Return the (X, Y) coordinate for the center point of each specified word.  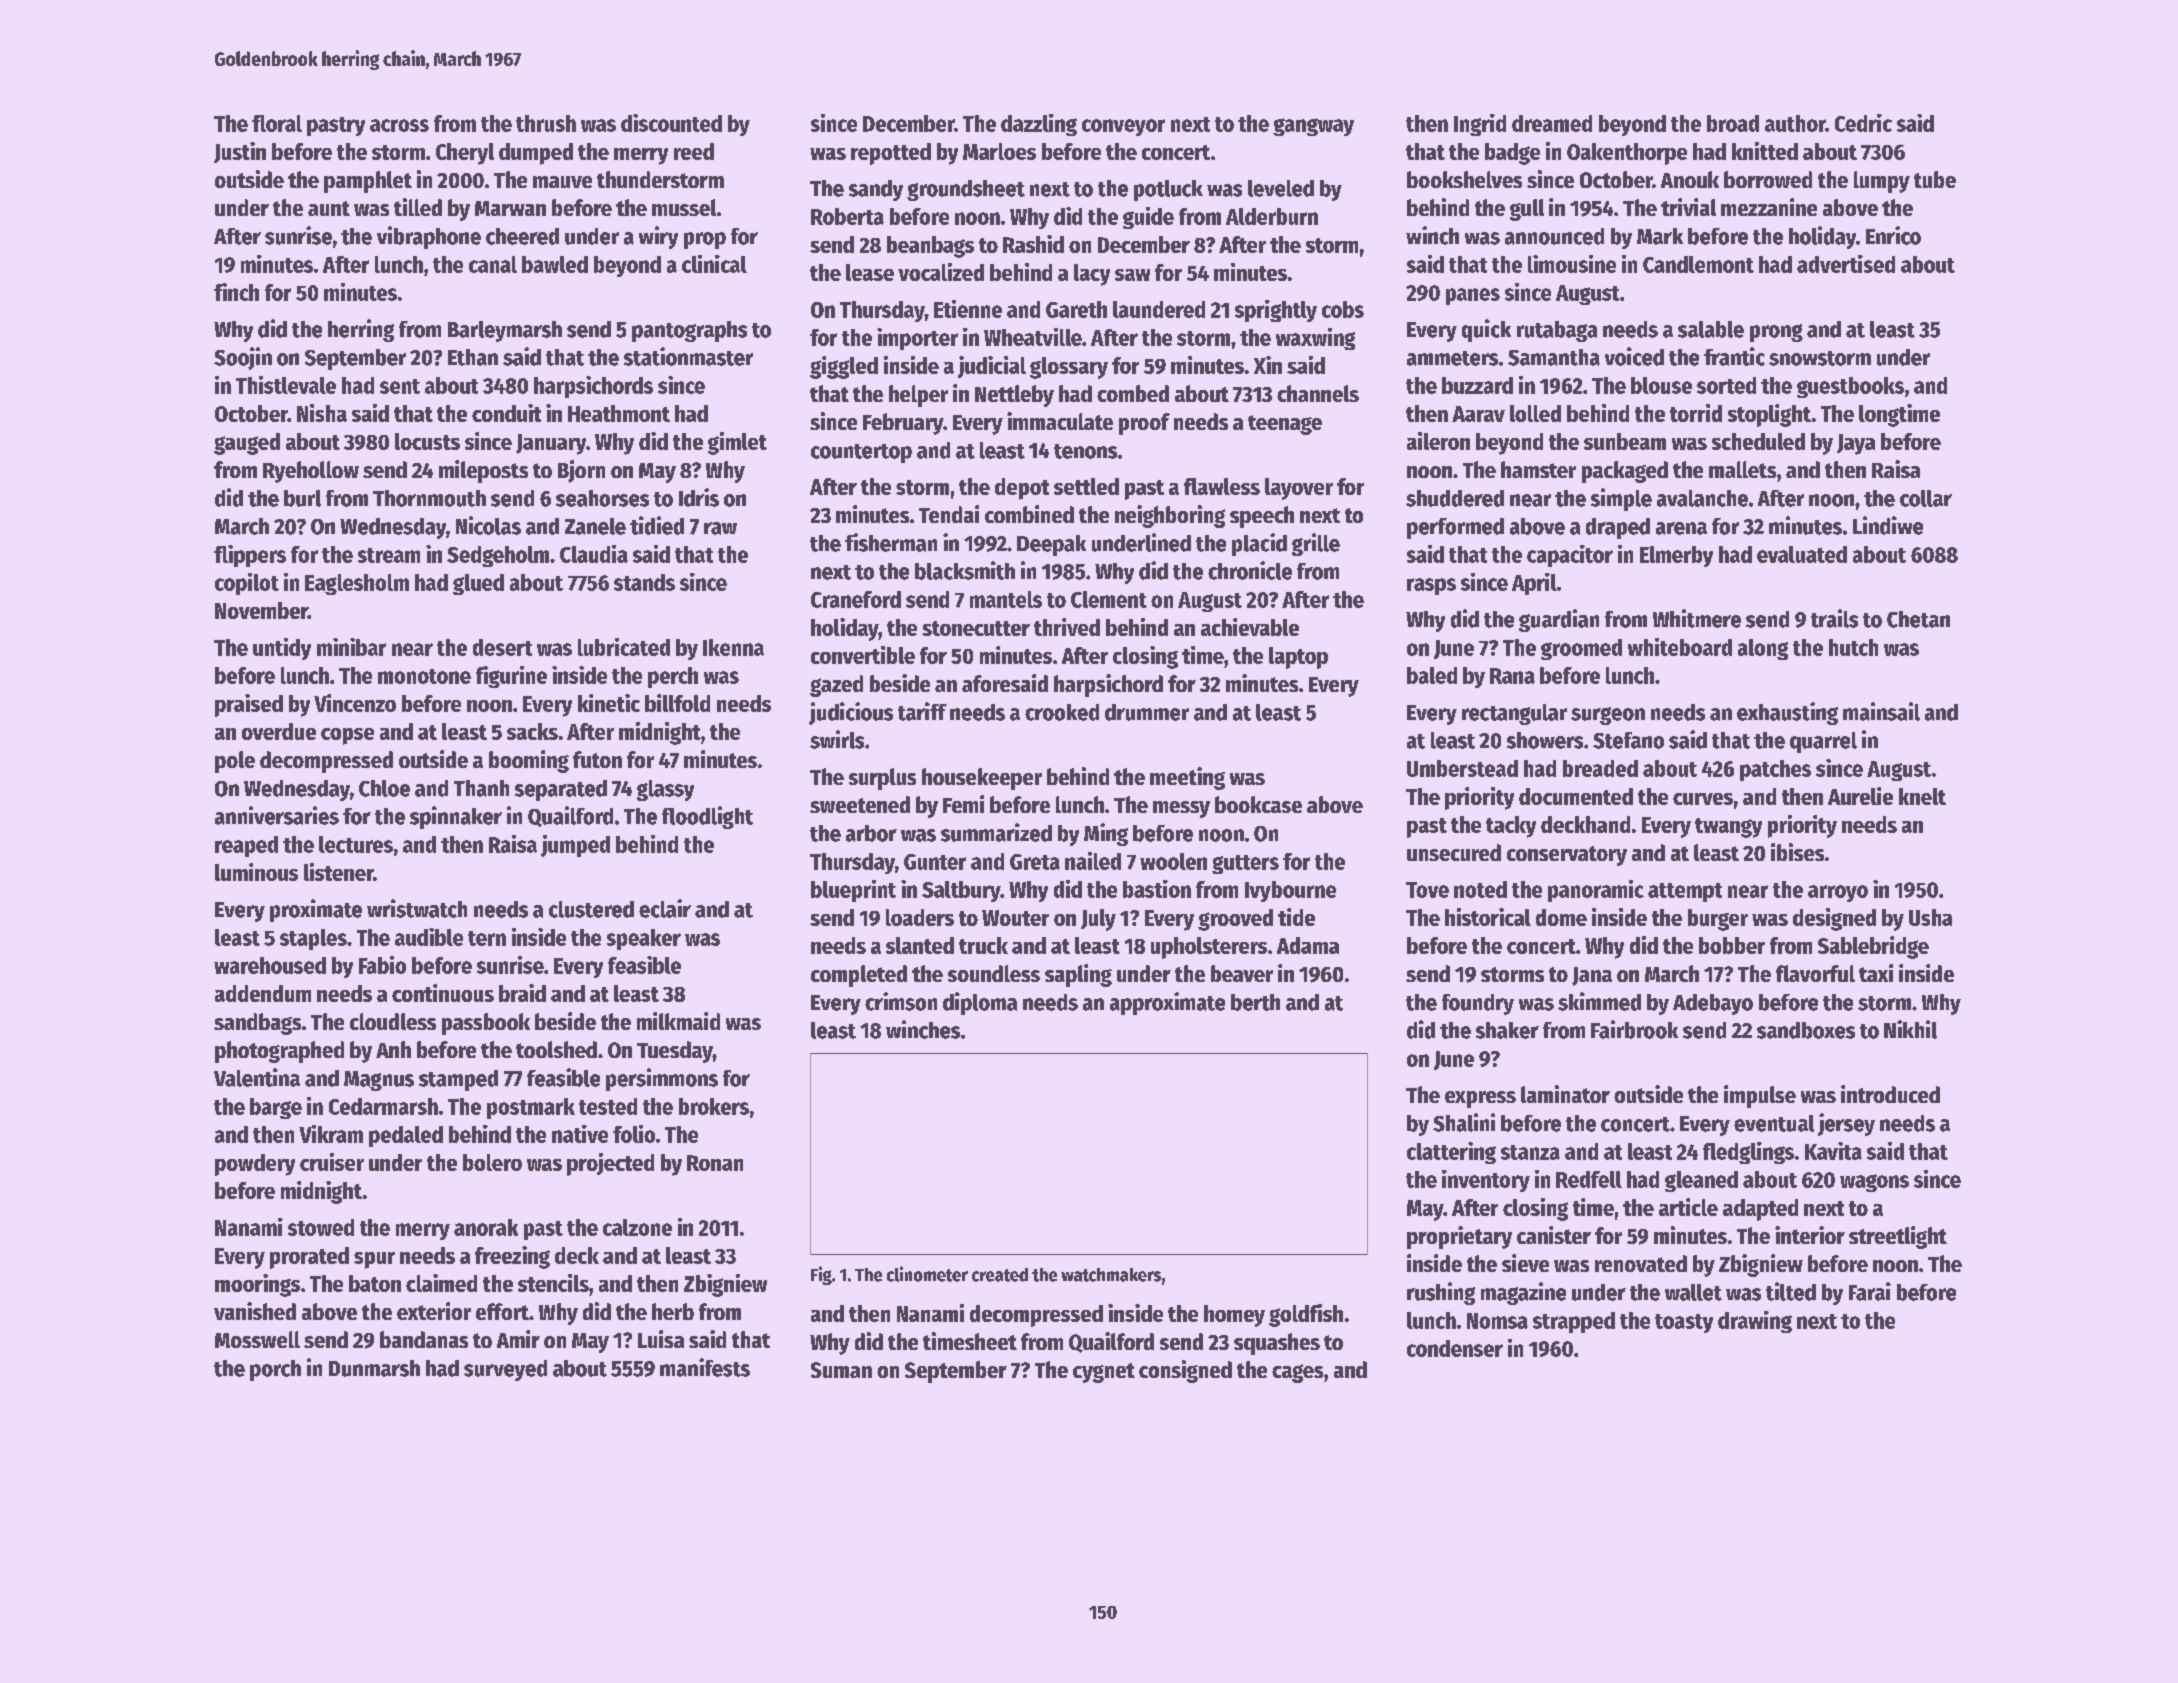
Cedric (1863, 123)
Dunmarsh (374, 1368)
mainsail (1881, 711)
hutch (1853, 647)
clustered (591, 909)
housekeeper (982, 779)
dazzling (1039, 125)
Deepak (1051, 545)
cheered (522, 236)
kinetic (609, 703)
